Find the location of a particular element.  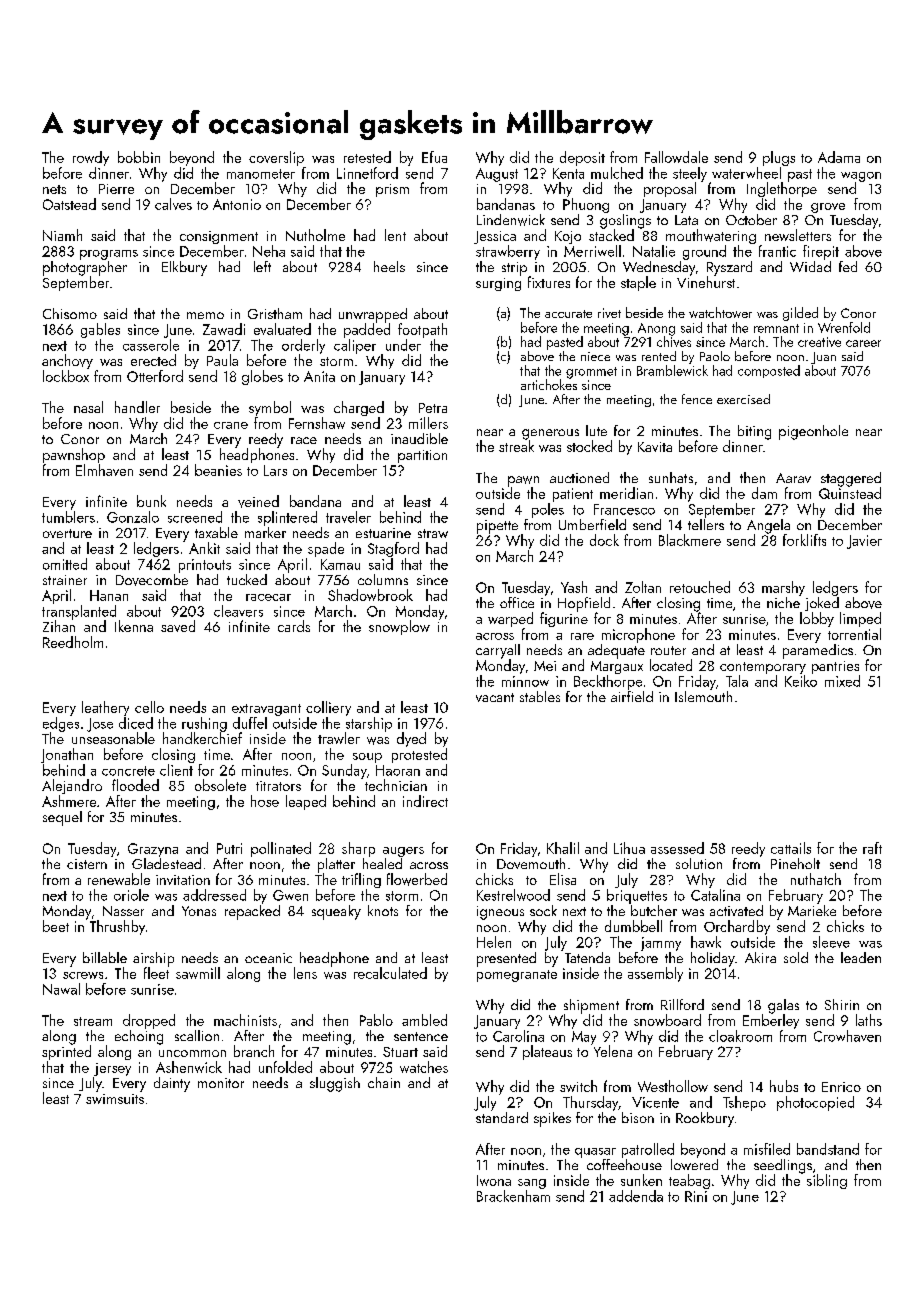

cards is located at coordinates (294, 626).
